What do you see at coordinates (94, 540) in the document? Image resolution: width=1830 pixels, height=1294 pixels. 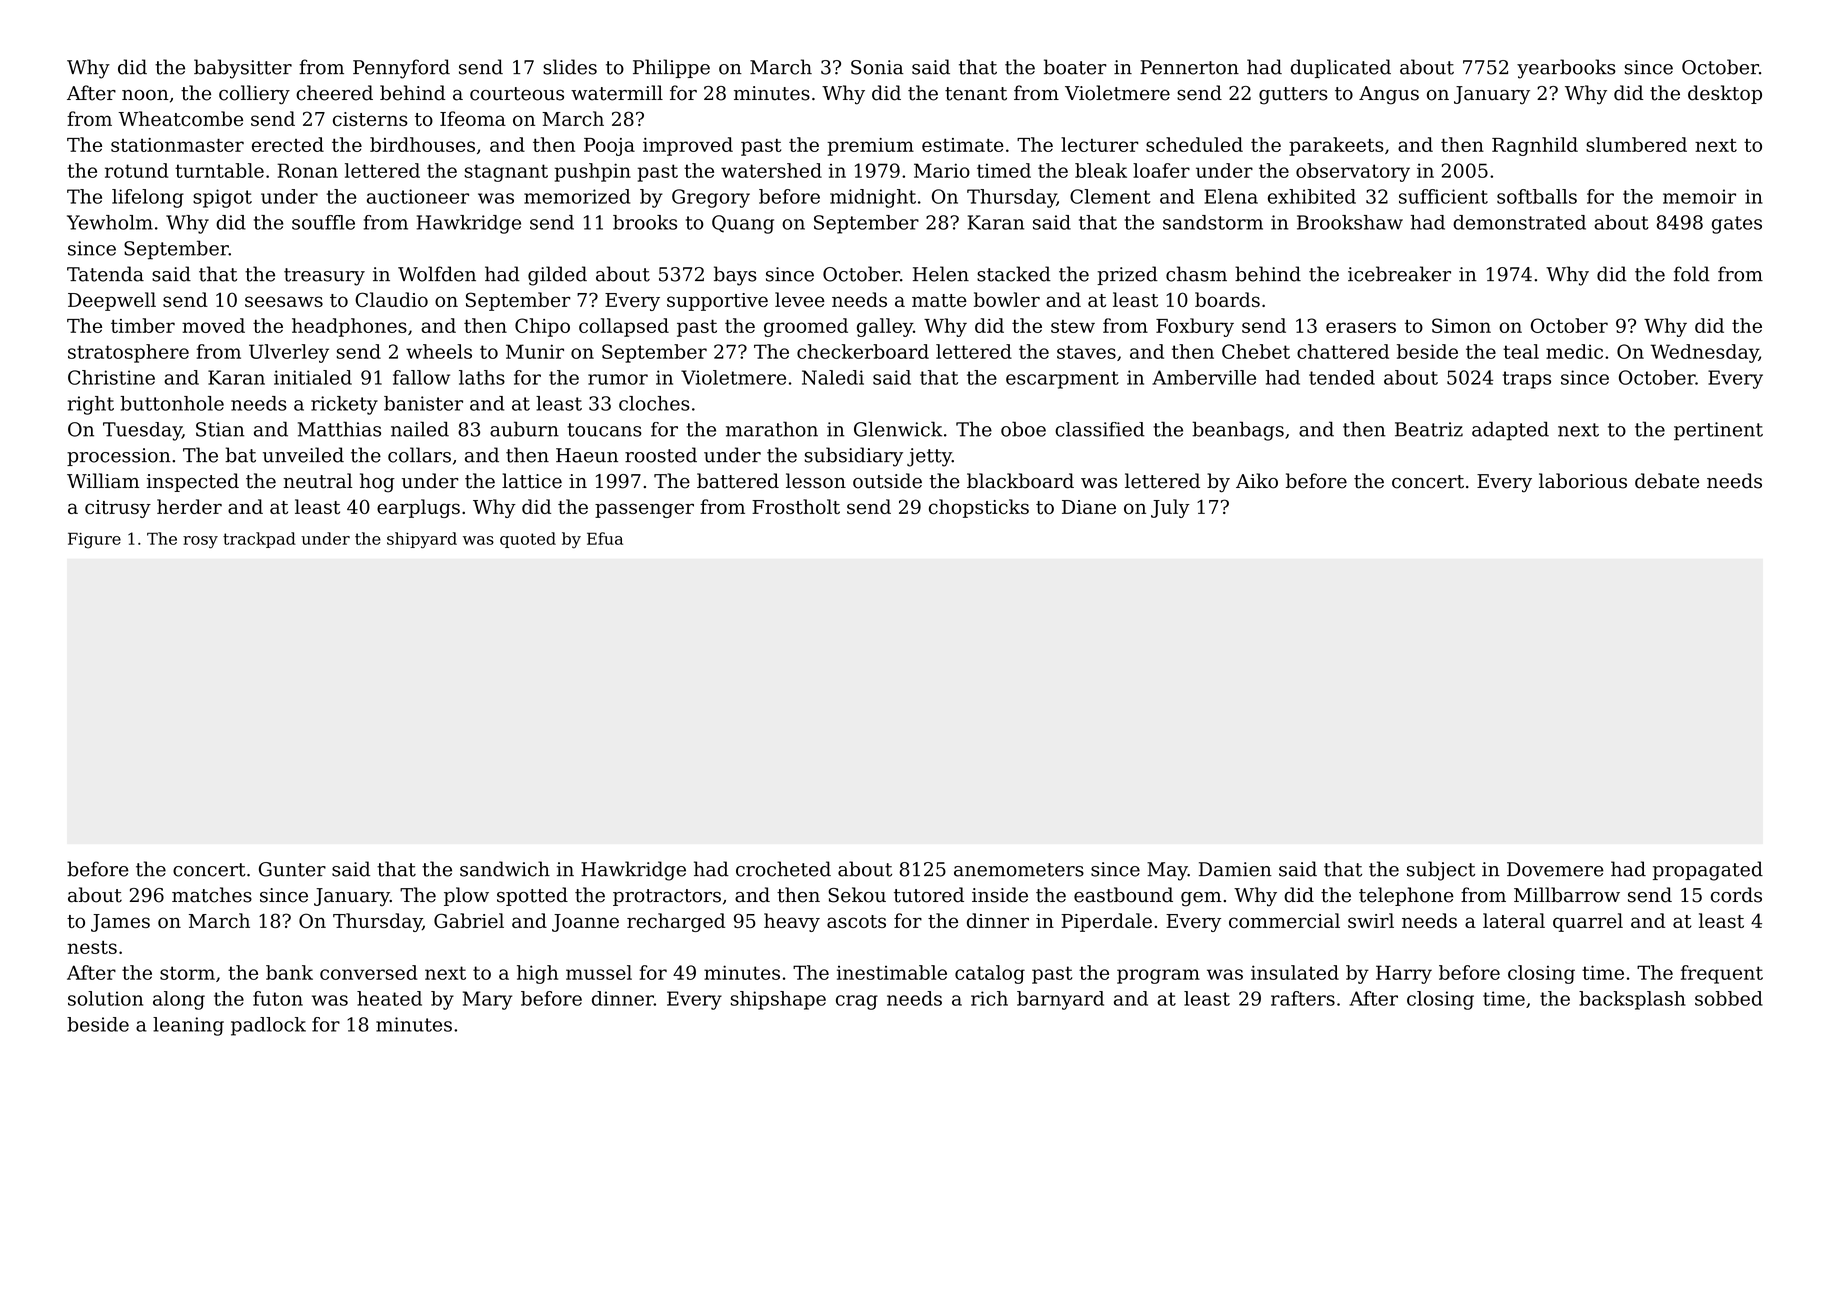 I see `Figure` at bounding box center [94, 540].
